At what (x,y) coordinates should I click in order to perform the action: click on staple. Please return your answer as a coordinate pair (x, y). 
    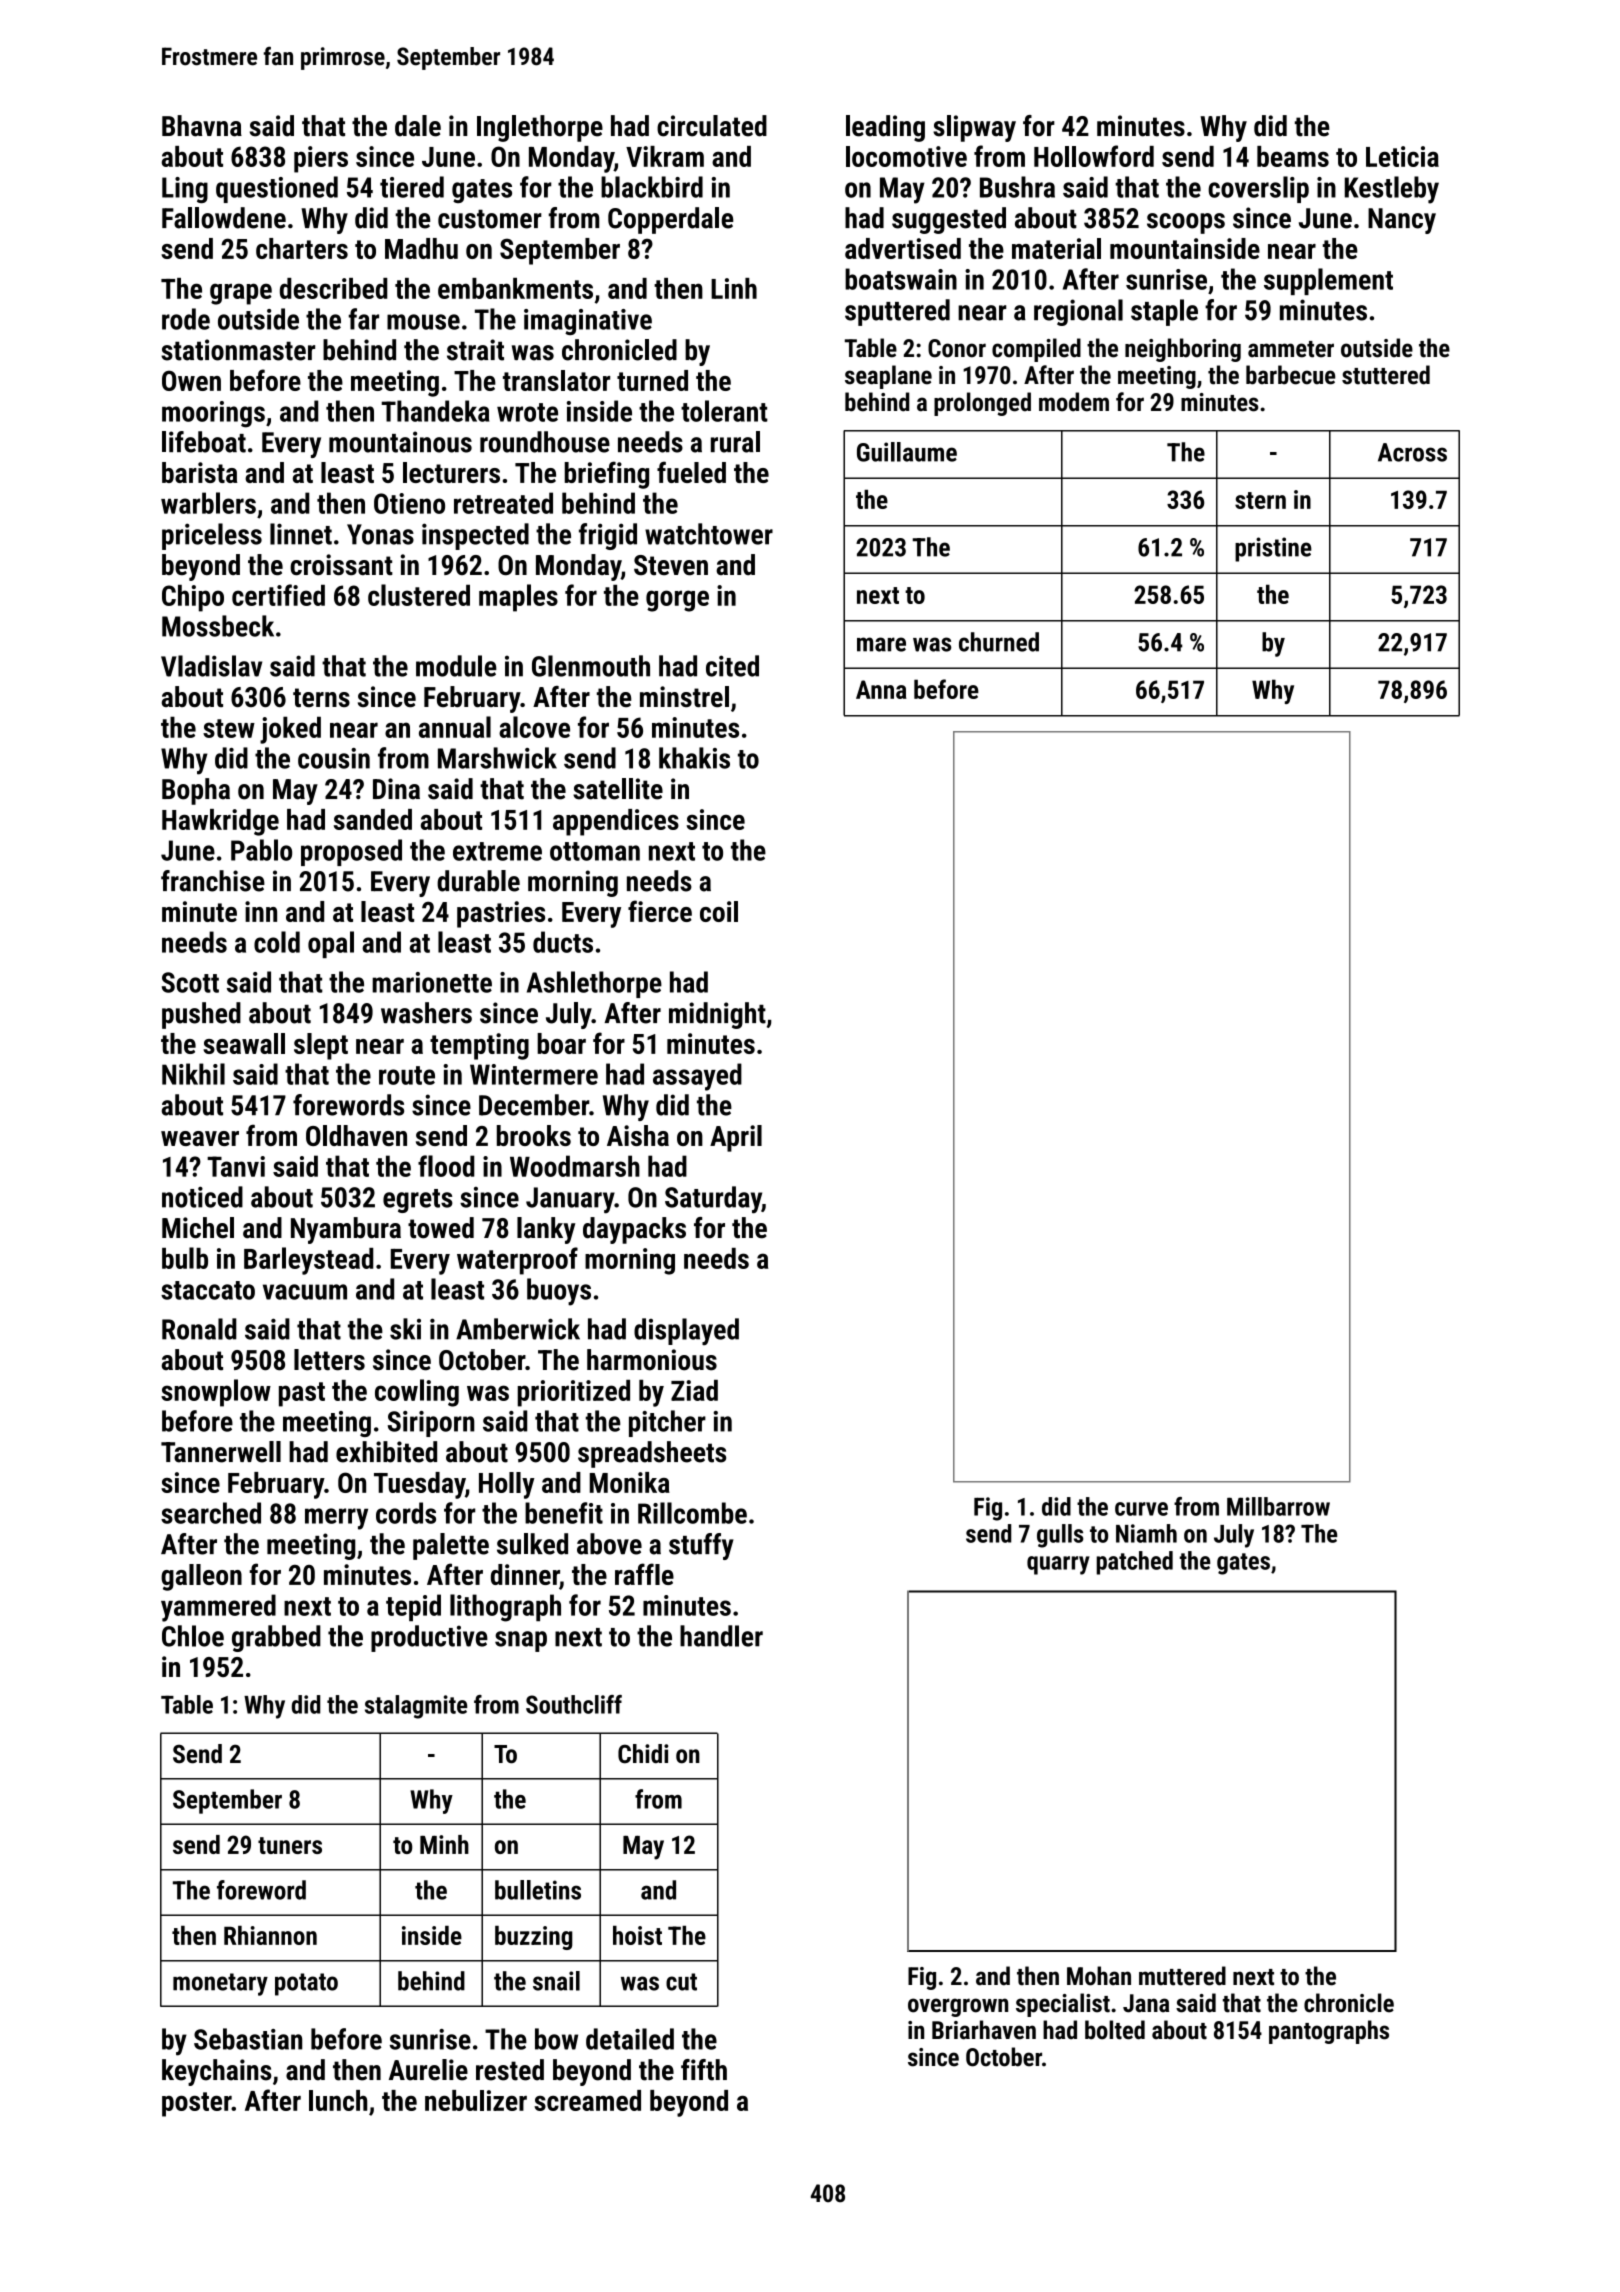
    Looking at the image, I should click on (1164, 312).
